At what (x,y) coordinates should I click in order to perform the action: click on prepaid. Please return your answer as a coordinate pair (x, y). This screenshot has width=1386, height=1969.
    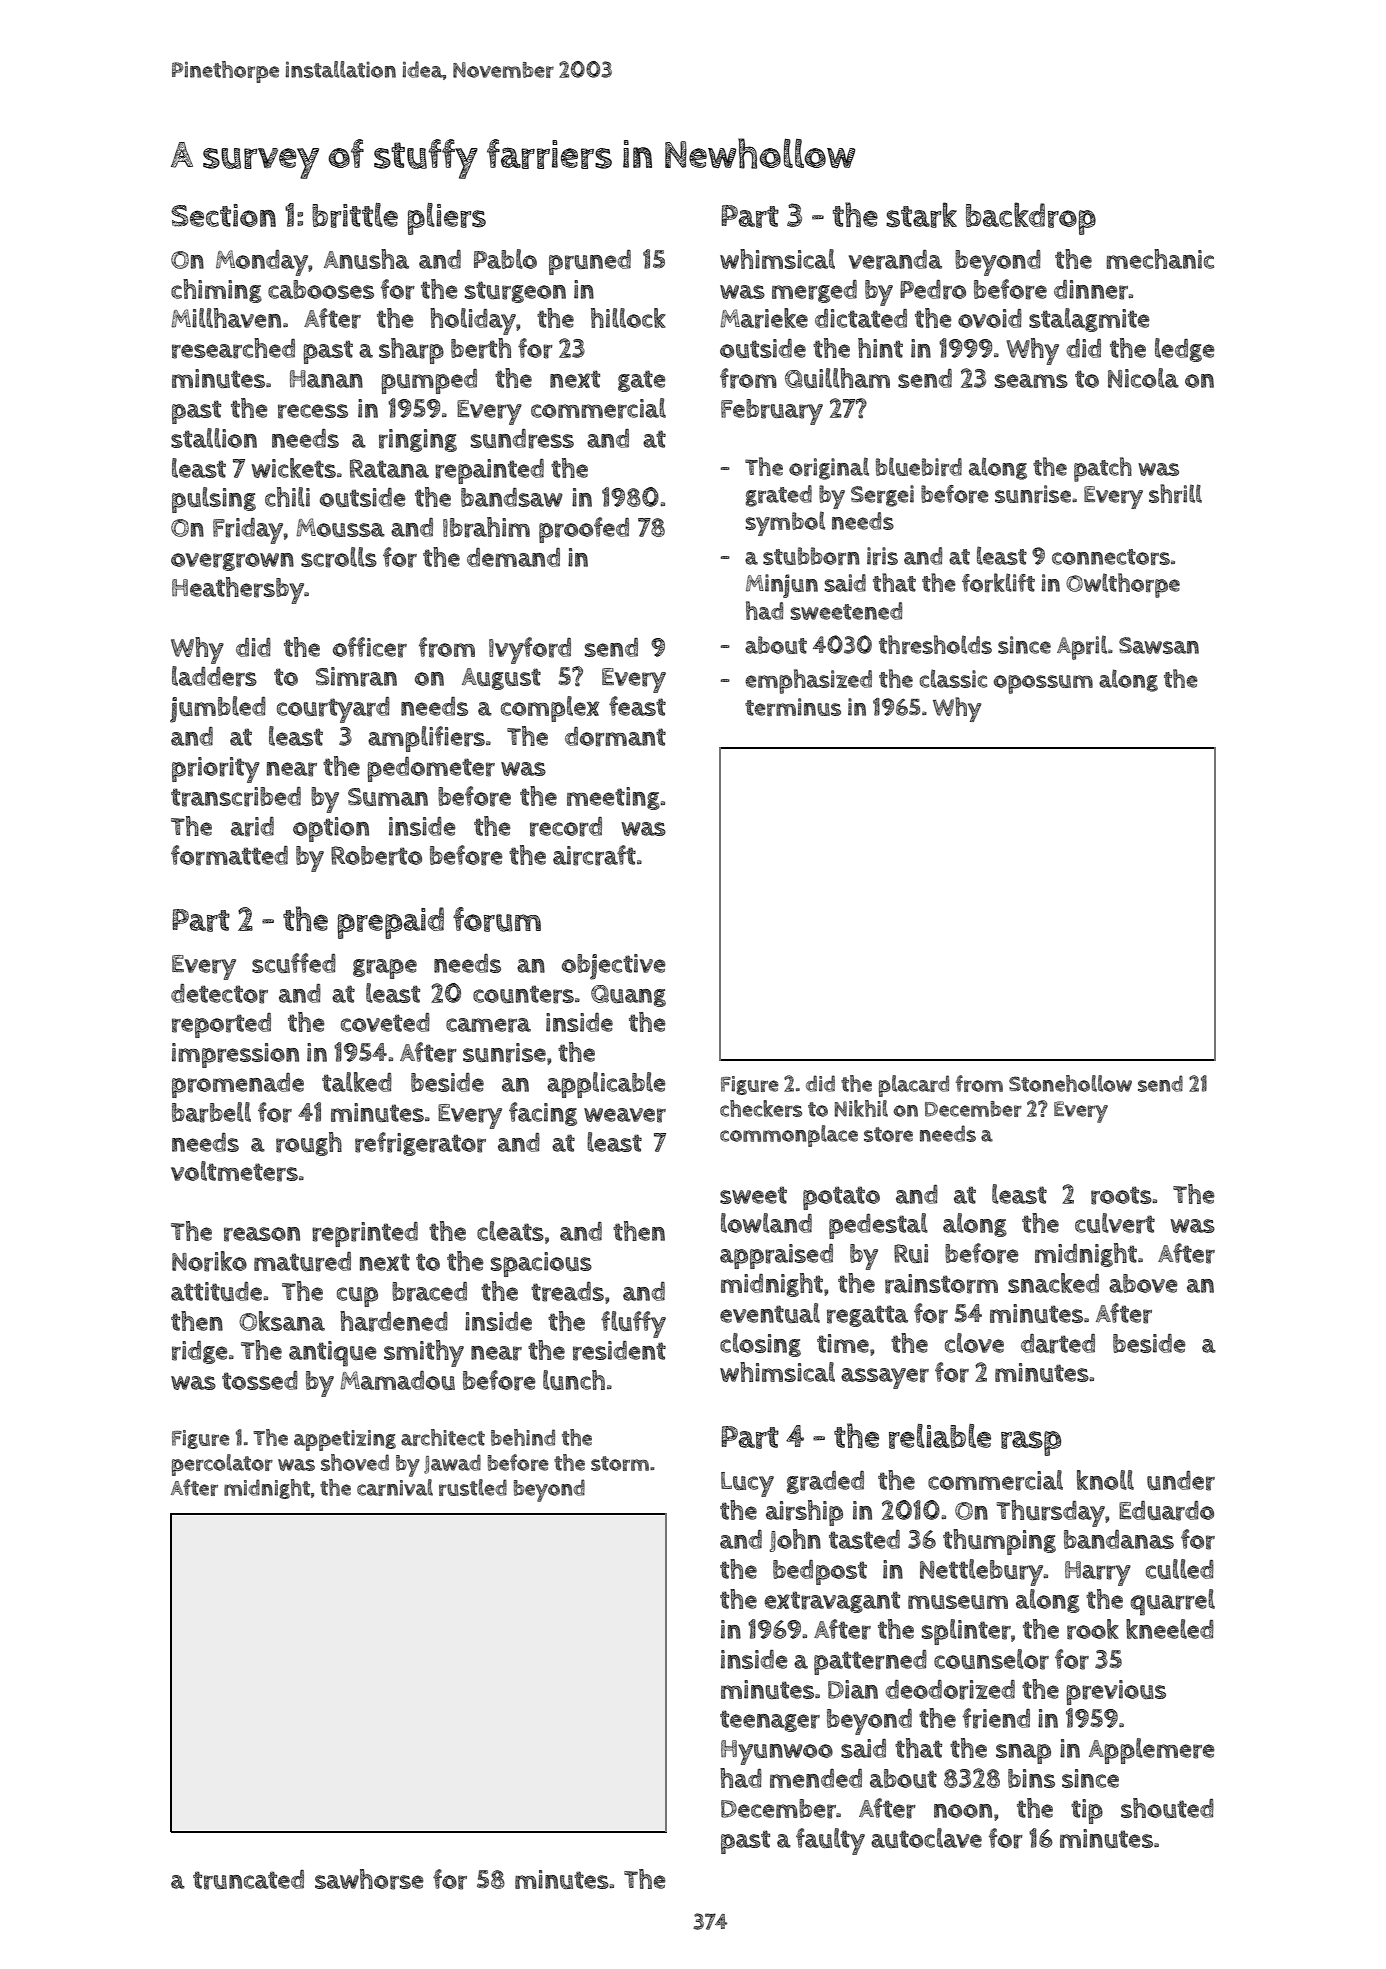
    Looking at the image, I should click on (390, 923).
